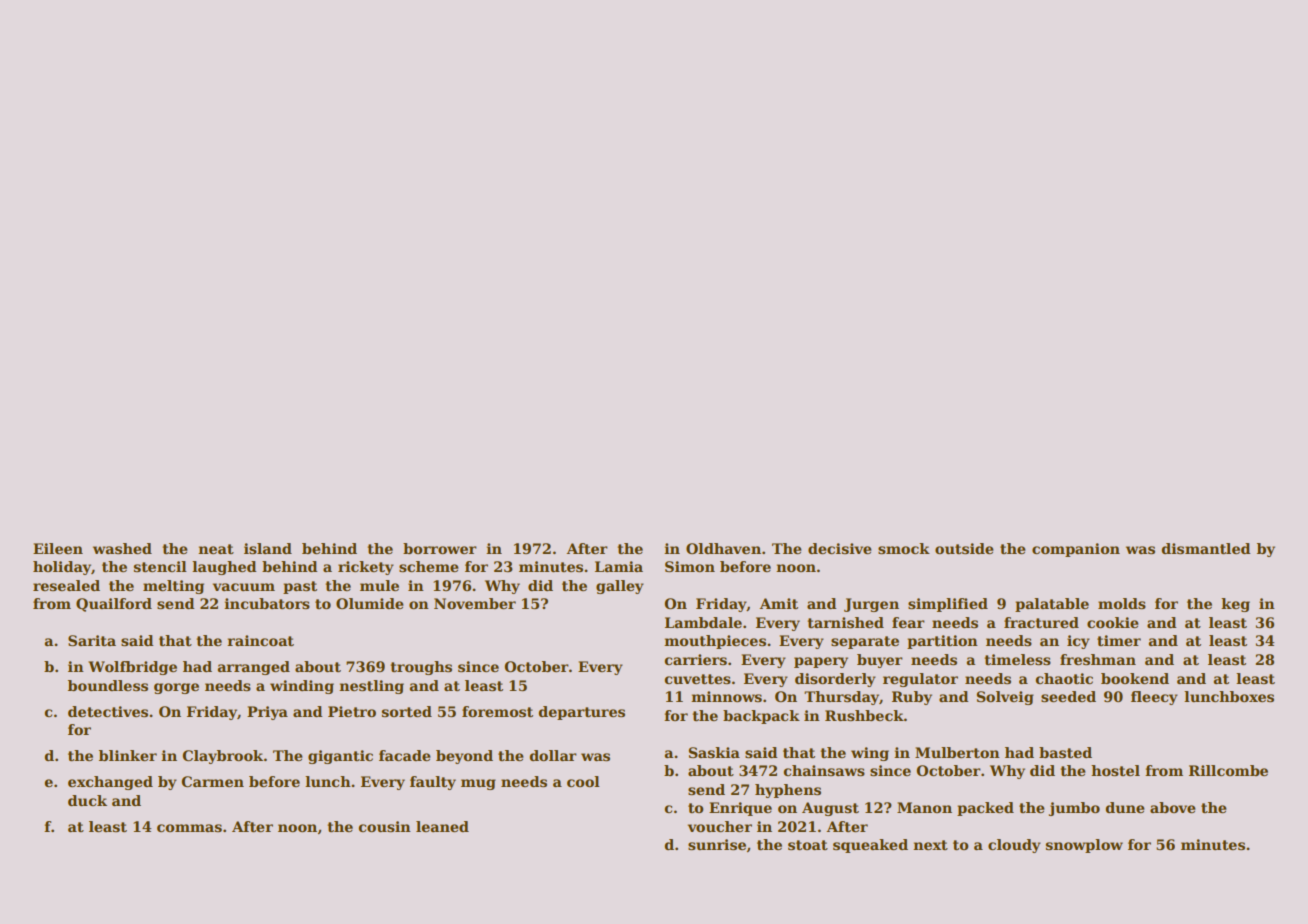 This screenshot has height=924, width=1308. Describe the element at coordinates (1084, 846) in the screenshot. I see `snowplow` at that location.
